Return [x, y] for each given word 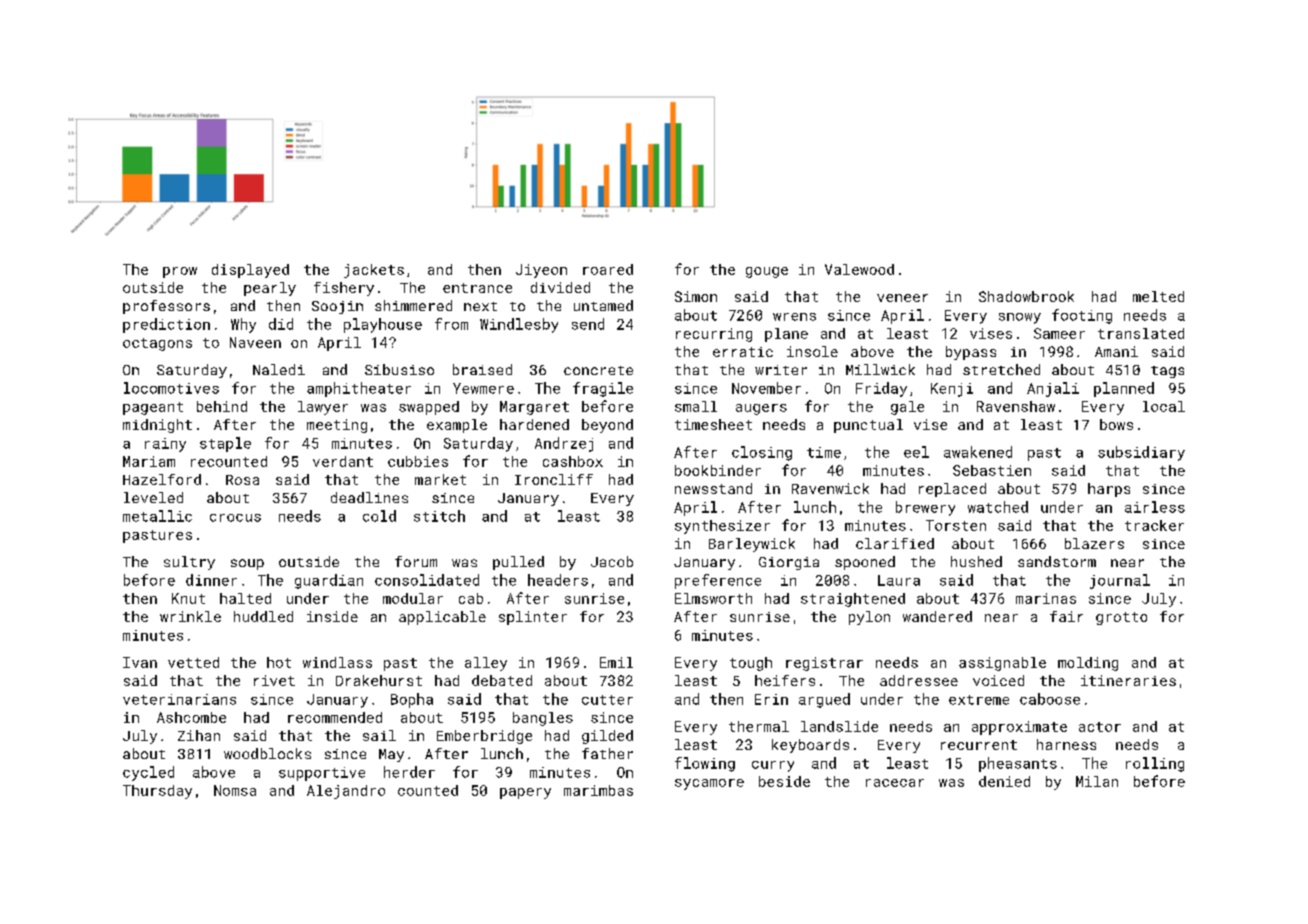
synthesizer [722, 527]
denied [1004, 781]
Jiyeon [541, 271]
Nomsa [235, 790]
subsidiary [1141, 453]
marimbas [598, 790]
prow [180, 272]
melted [1158, 296]
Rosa [242, 480]
